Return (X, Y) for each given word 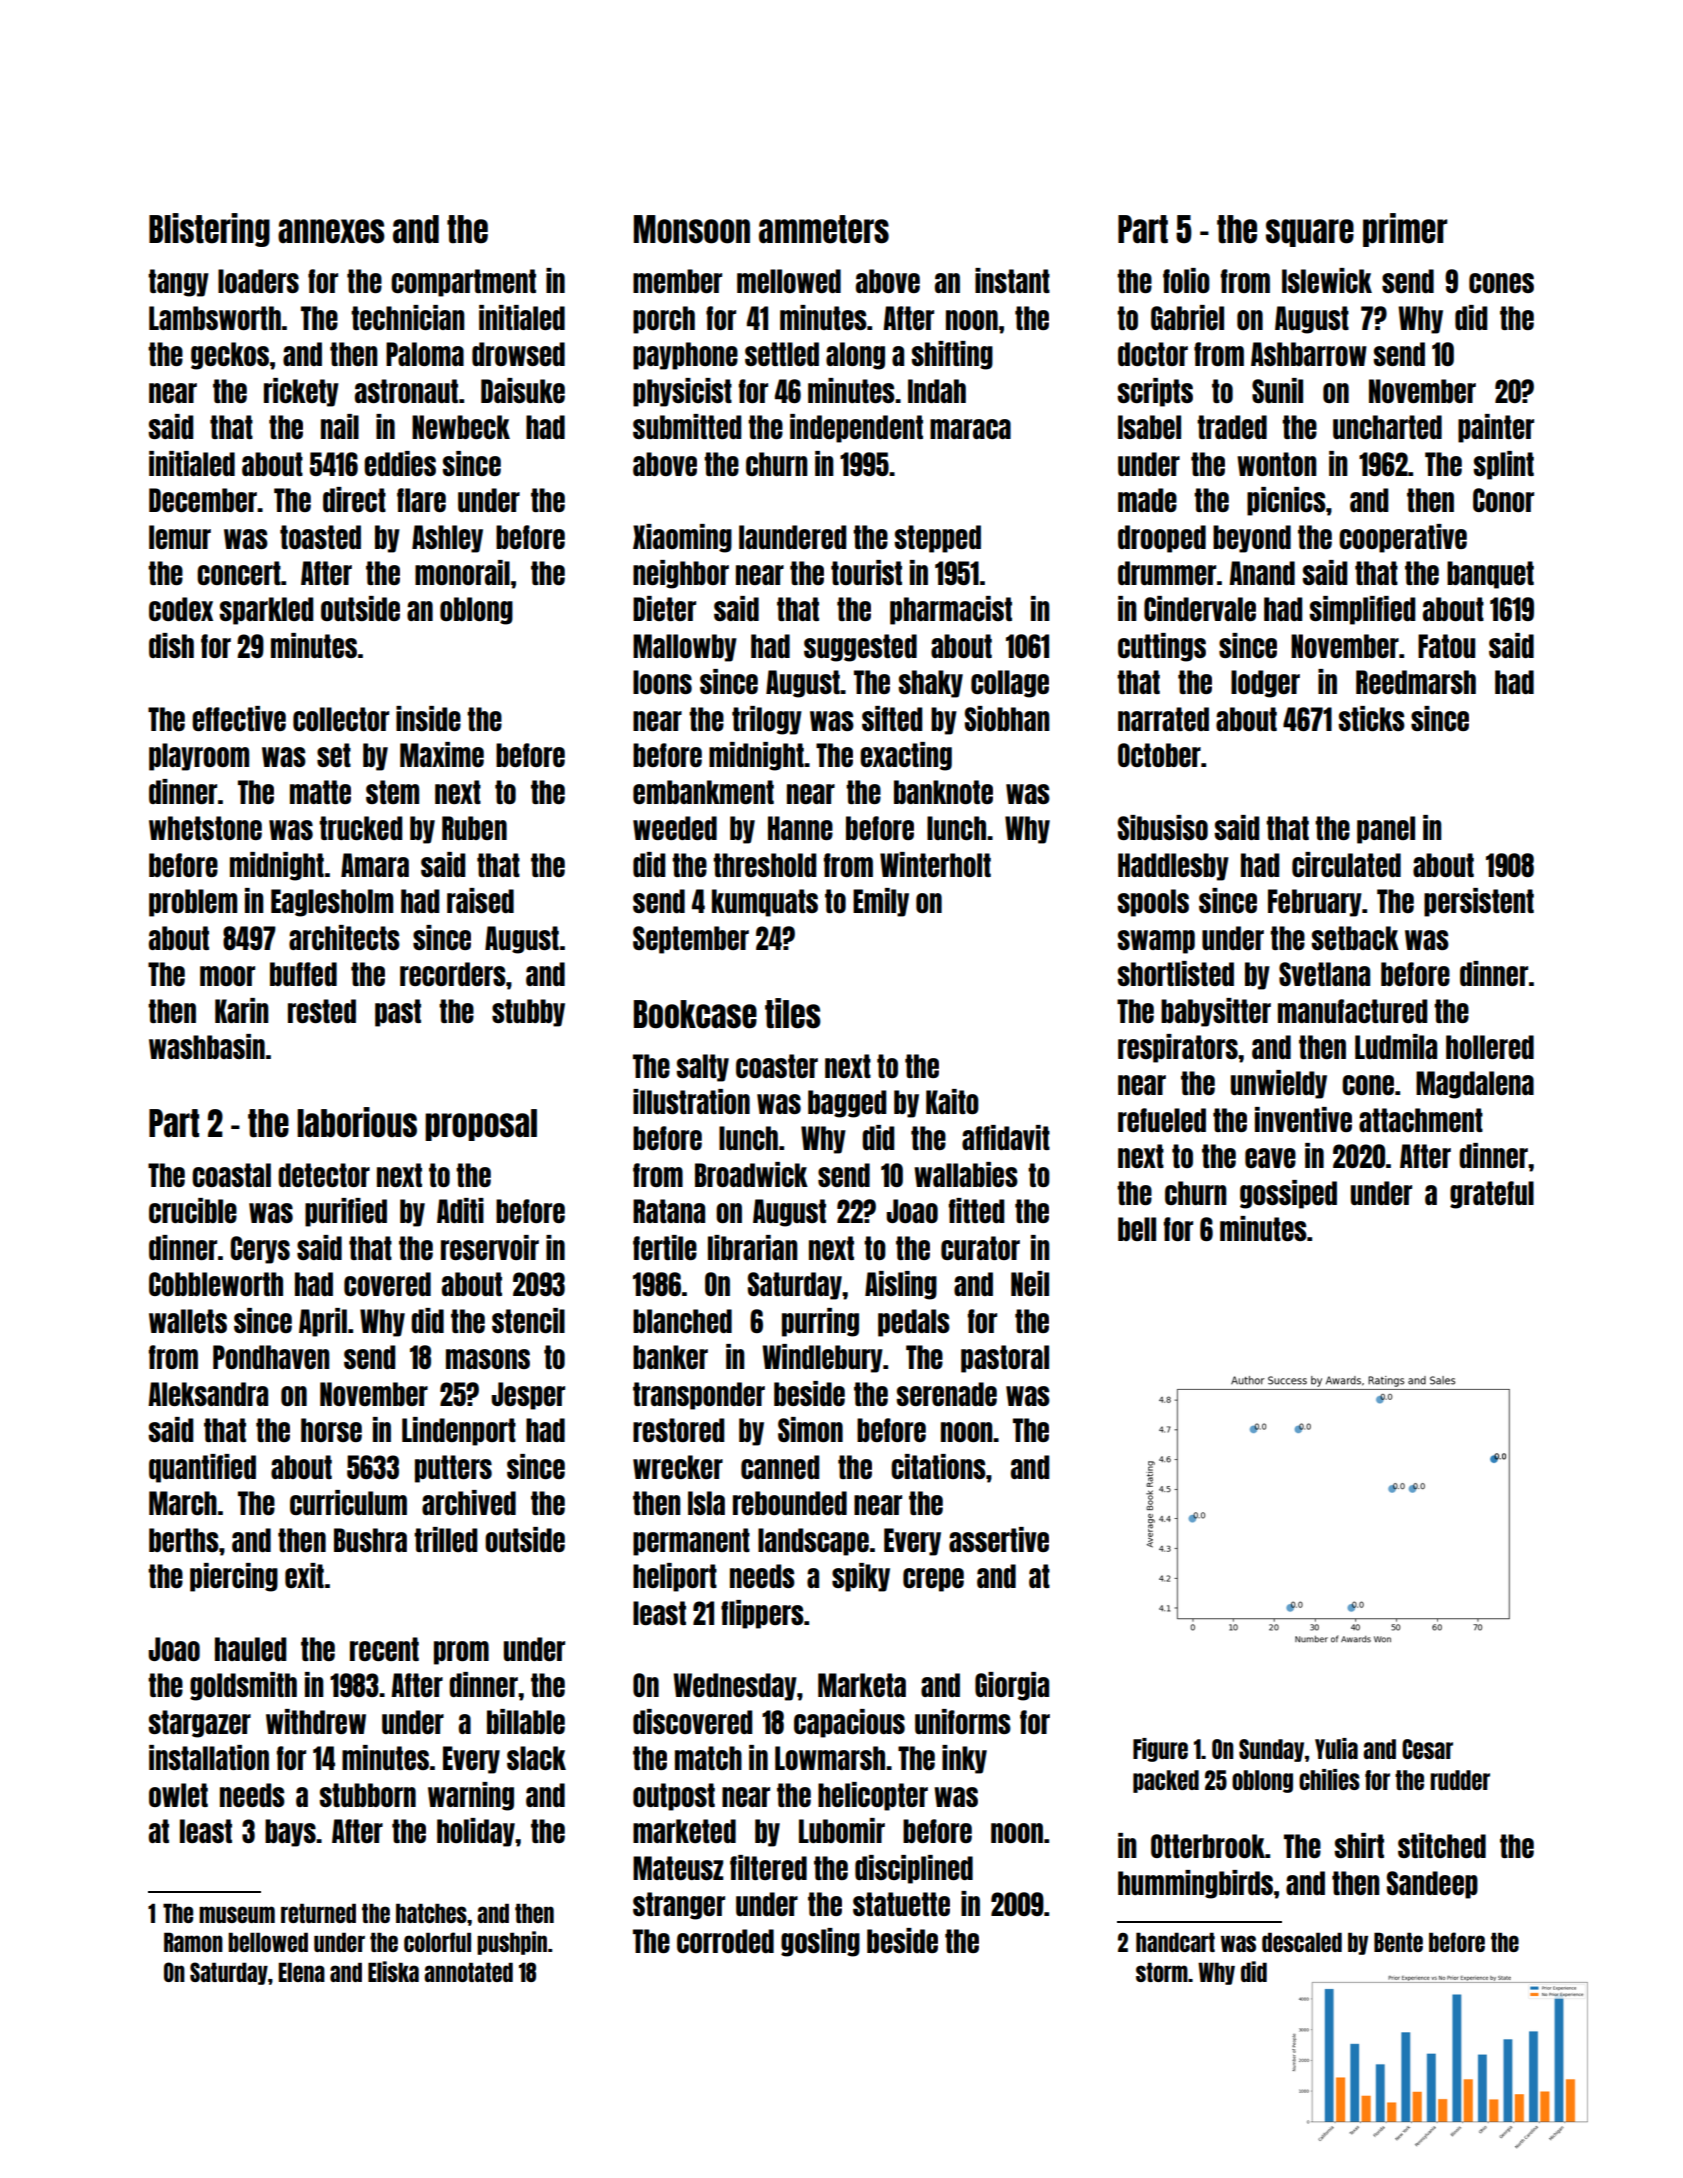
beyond (1252, 539)
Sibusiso (1163, 827)
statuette (901, 1904)
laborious (357, 1122)
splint (1504, 465)
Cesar (1427, 1749)
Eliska (393, 1971)
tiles (793, 1013)
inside (428, 718)
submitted (687, 426)
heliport (675, 1577)
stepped (938, 539)
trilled (445, 1539)
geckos (230, 356)
